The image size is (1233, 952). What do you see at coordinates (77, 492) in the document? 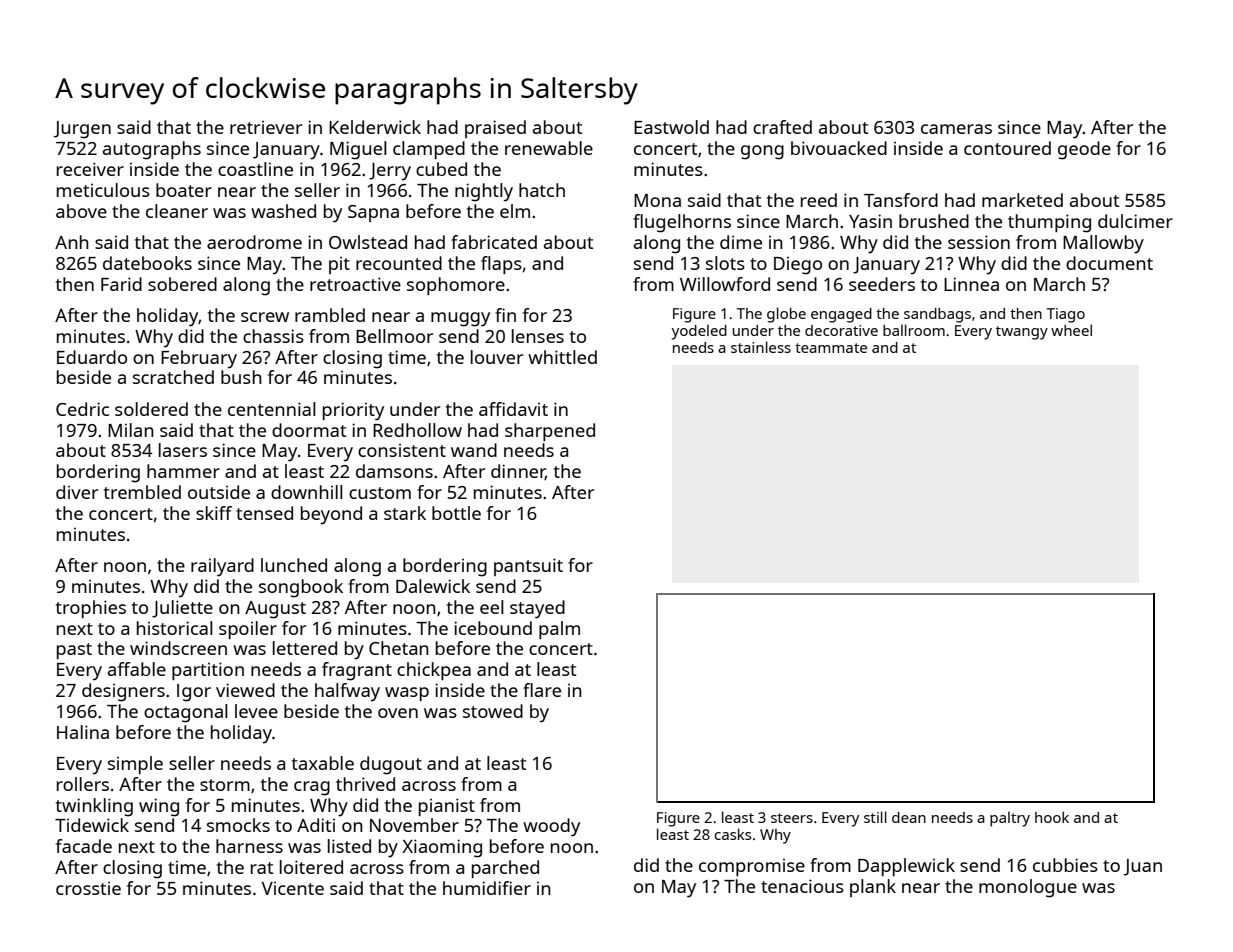
I see `diver` at bounding box center [77, 492].
